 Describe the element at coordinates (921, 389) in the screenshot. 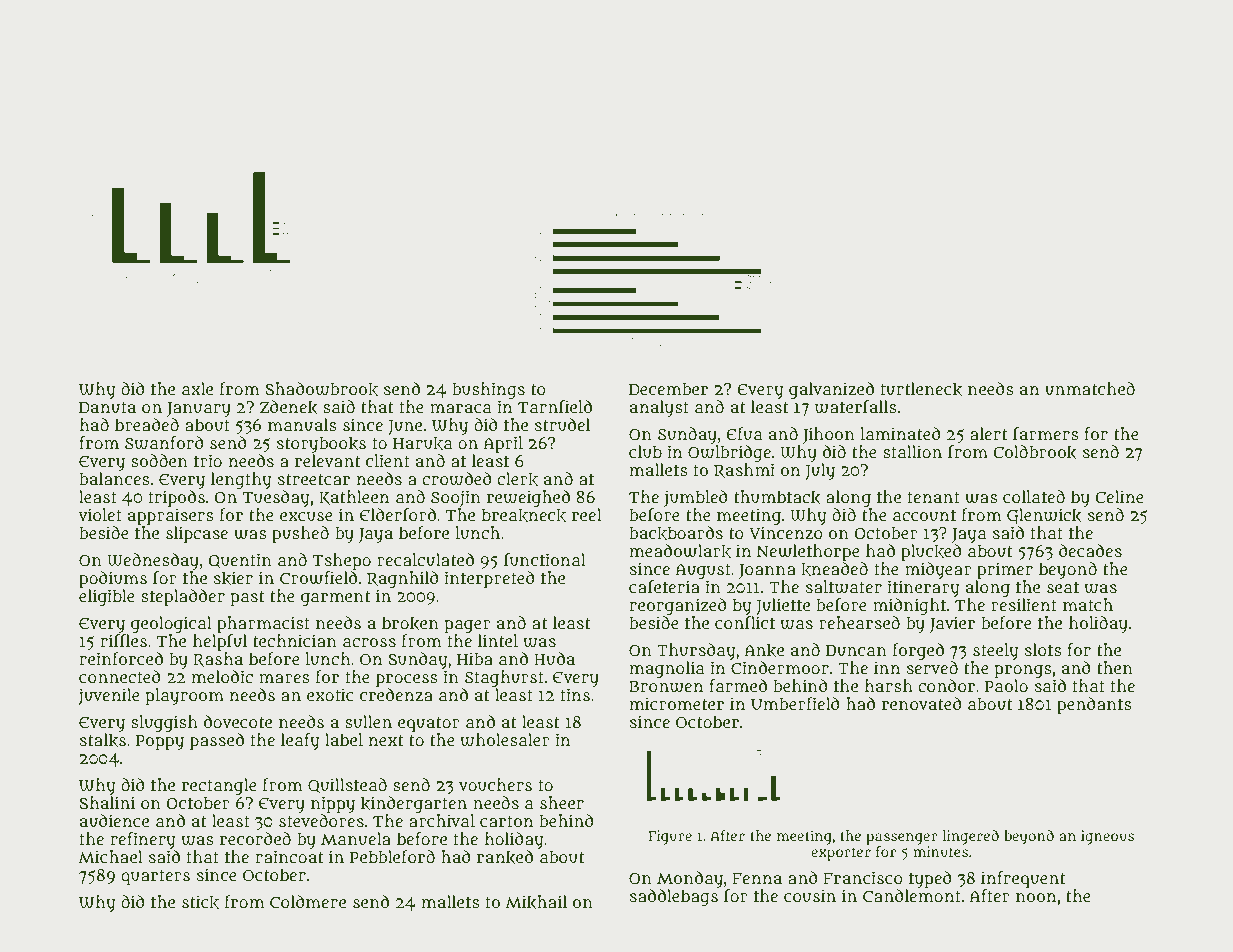

I see `turtleneck` at that location.
